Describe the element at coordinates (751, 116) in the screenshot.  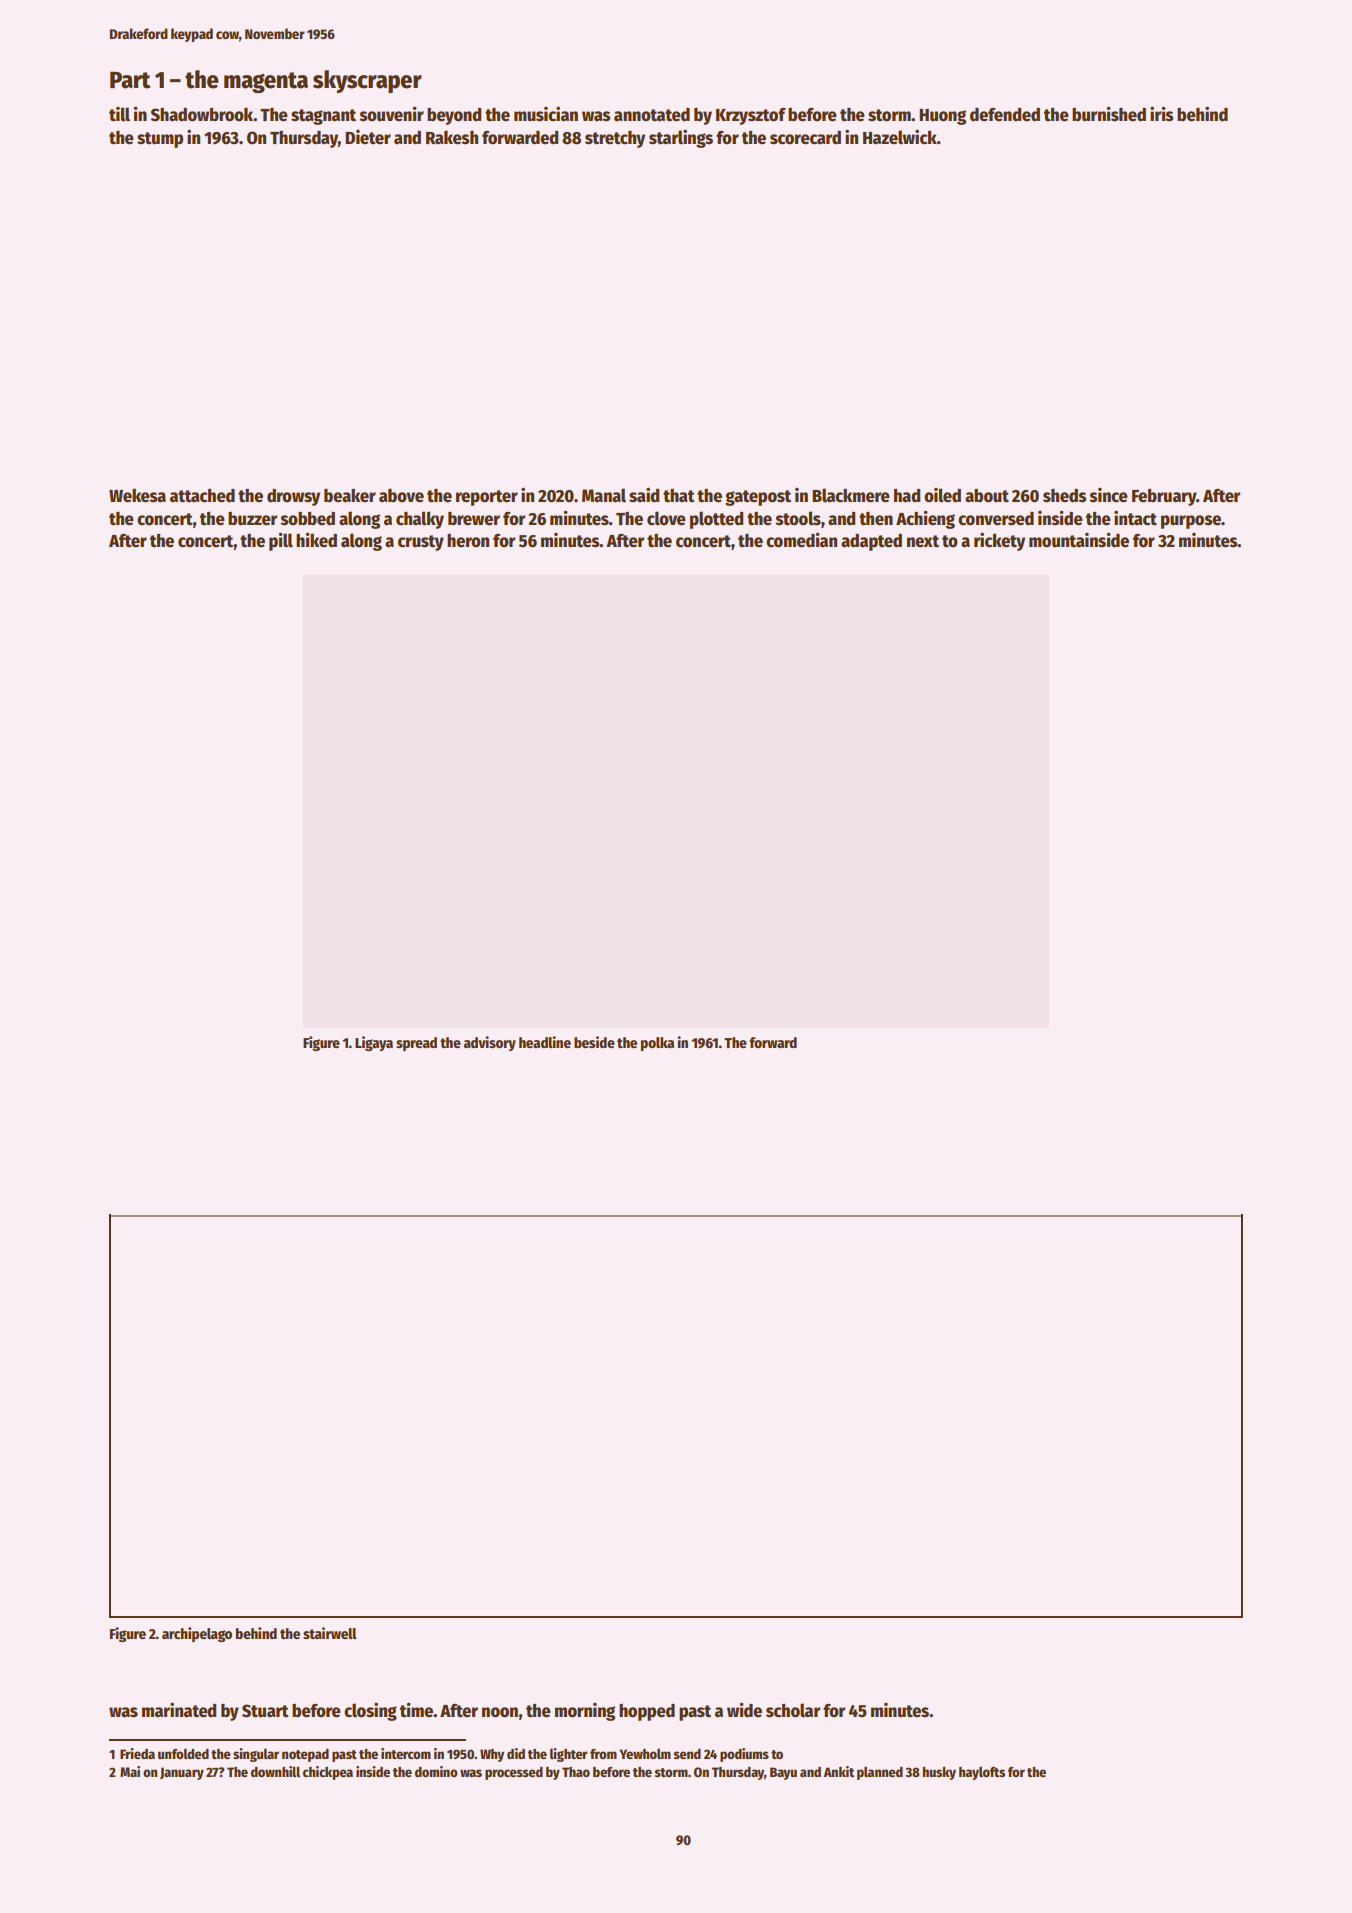
I see `Krzysztof` at that location.
